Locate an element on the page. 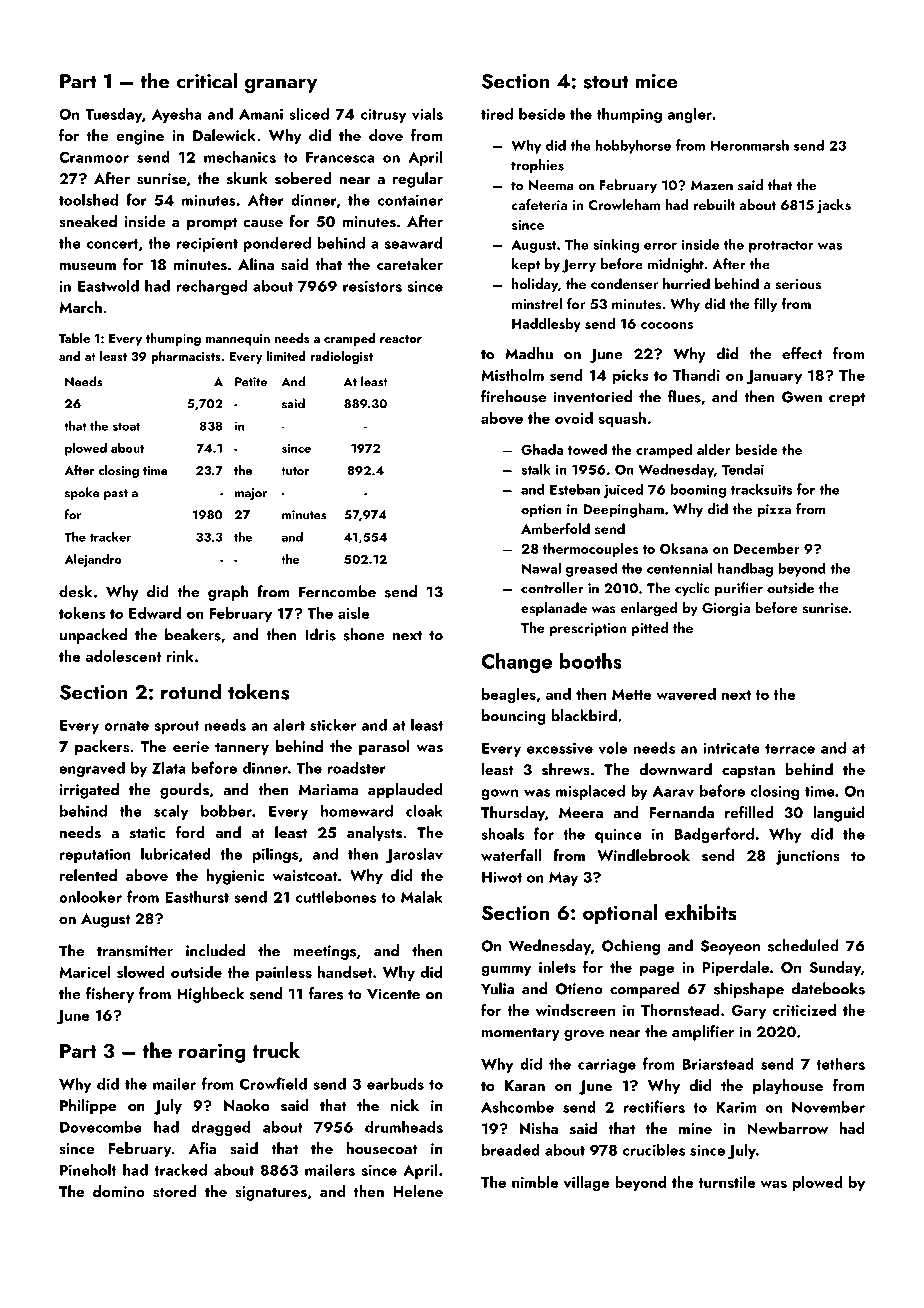 Image resolution: width=924 pixels, height=1308 pixels. critical is located at coordinates (206, 80).
